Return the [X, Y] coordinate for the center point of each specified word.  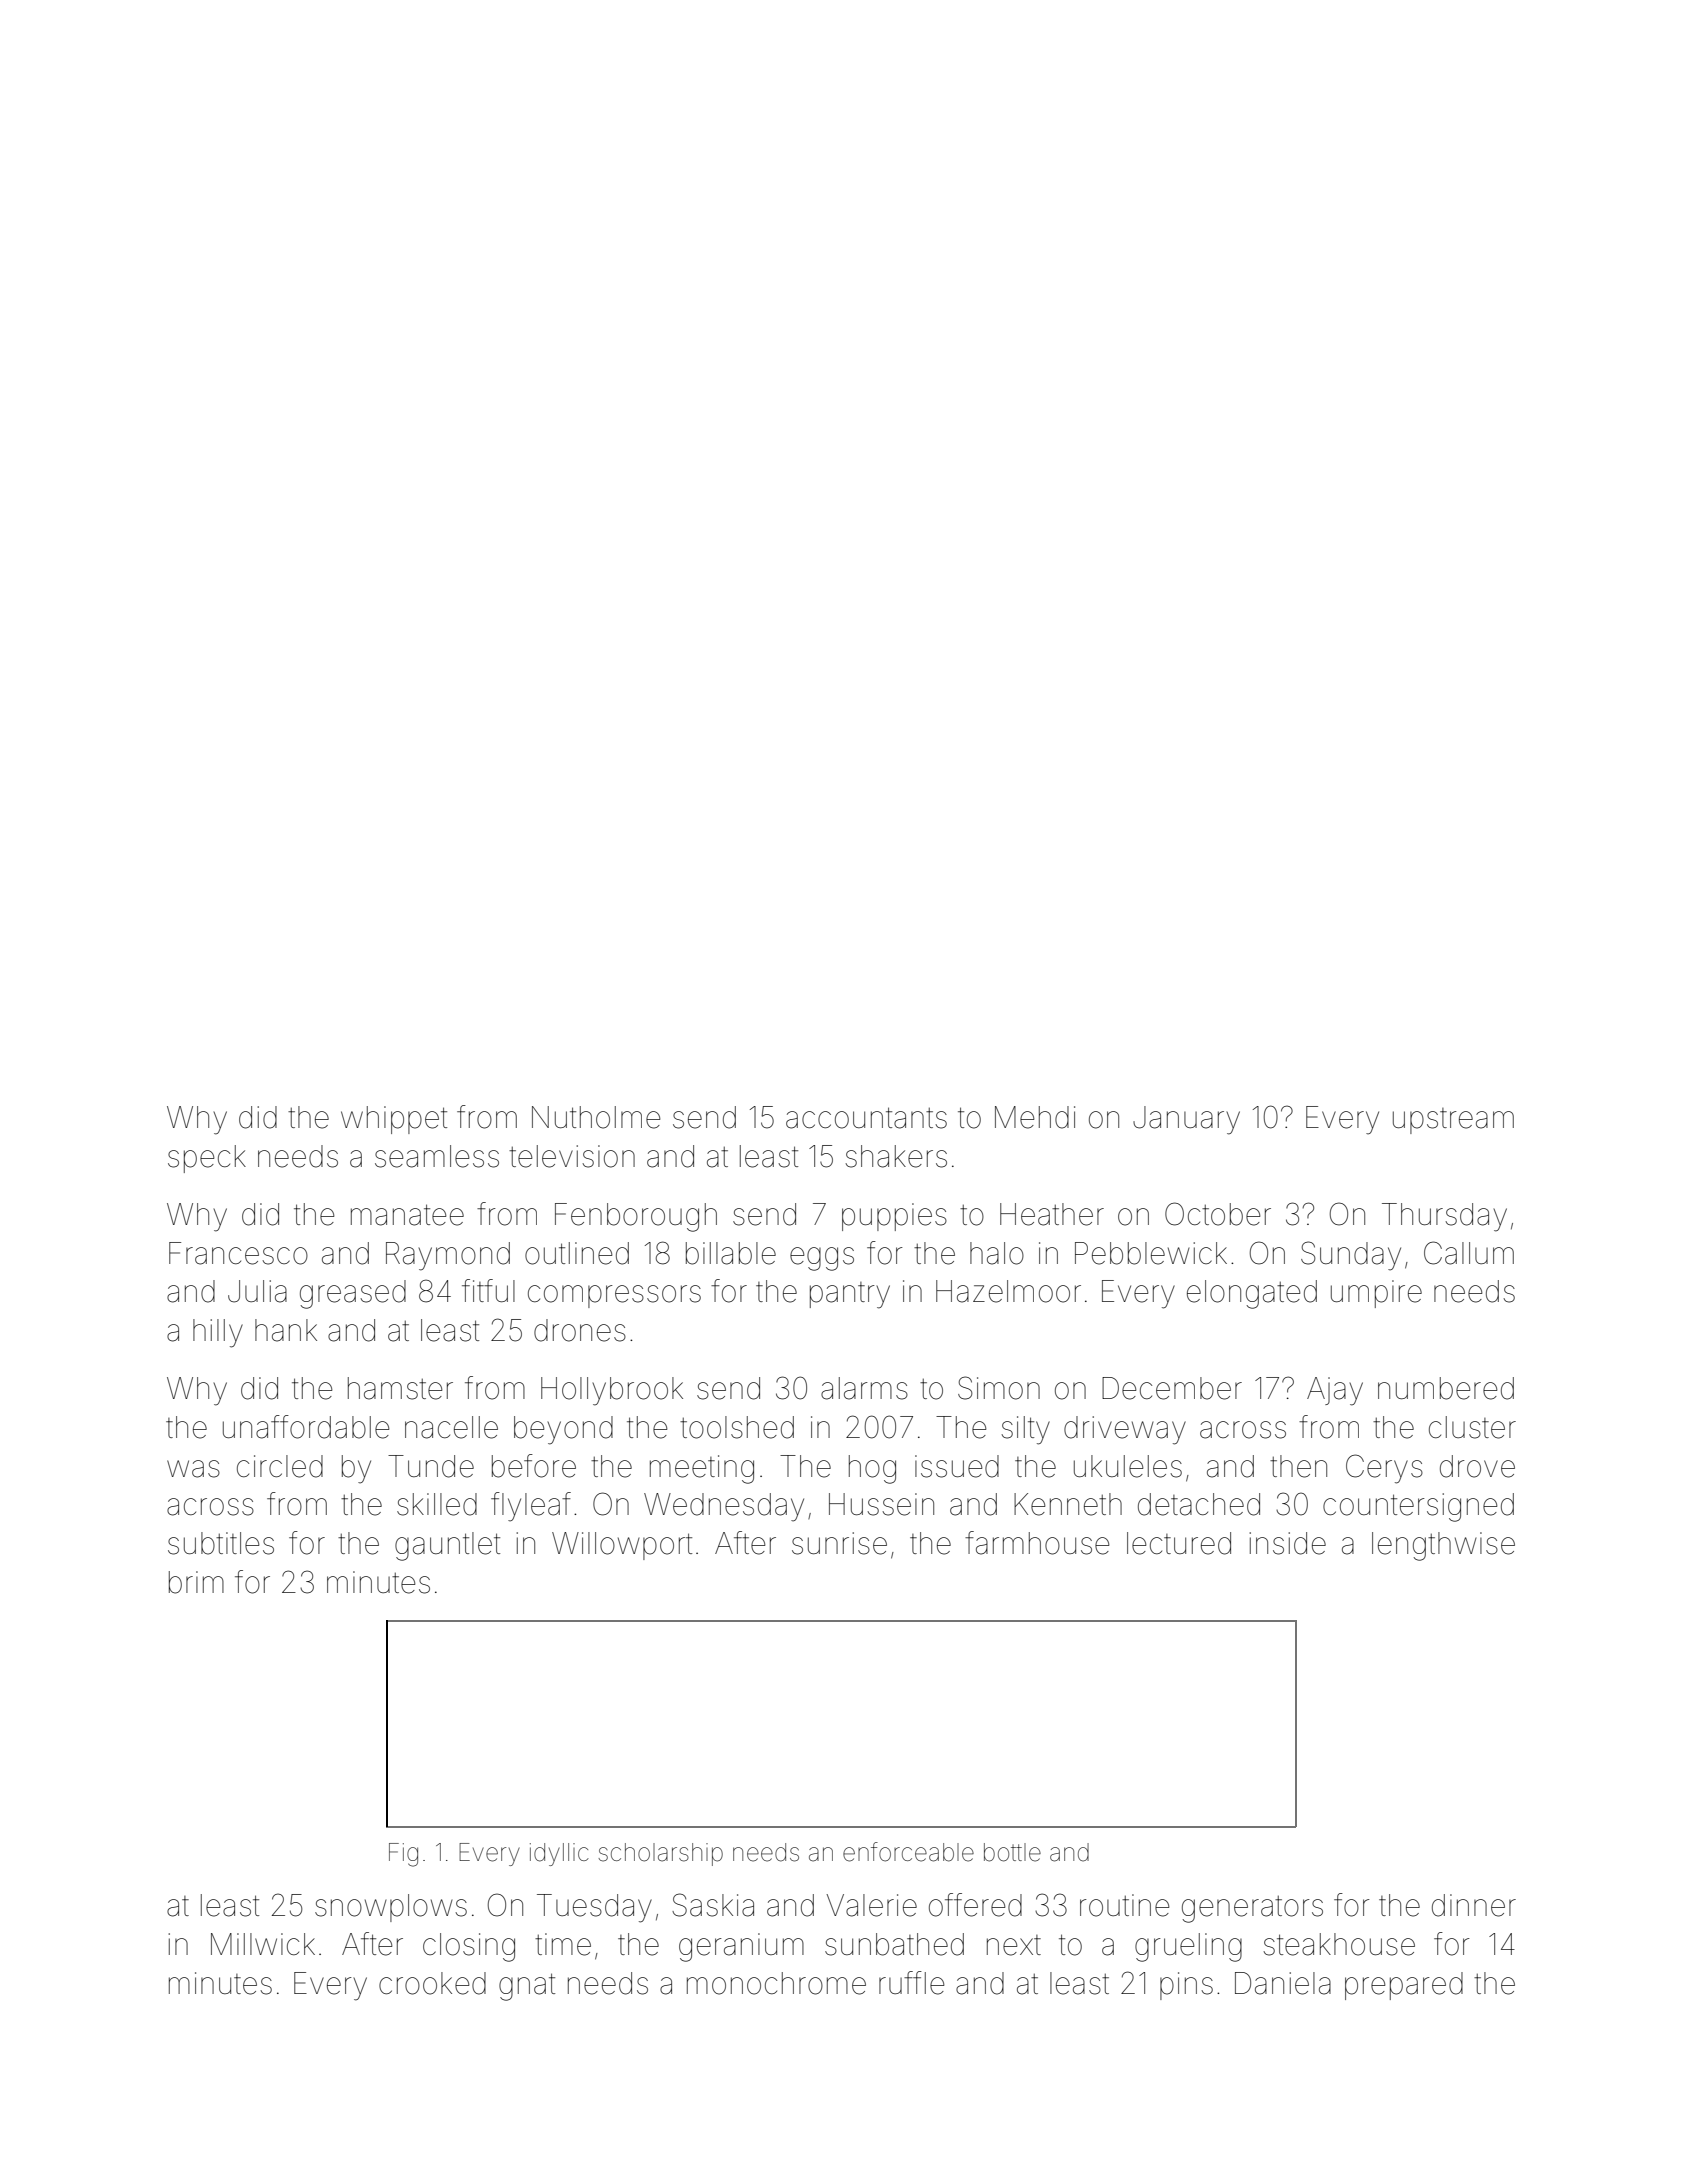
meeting [702, 1469]
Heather [1052, 1214]
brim [196, 1582]
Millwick [263, 1944]
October [1218, 1214]
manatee [407, 1215]
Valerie [871, 1905]
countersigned [1418, 1507]
